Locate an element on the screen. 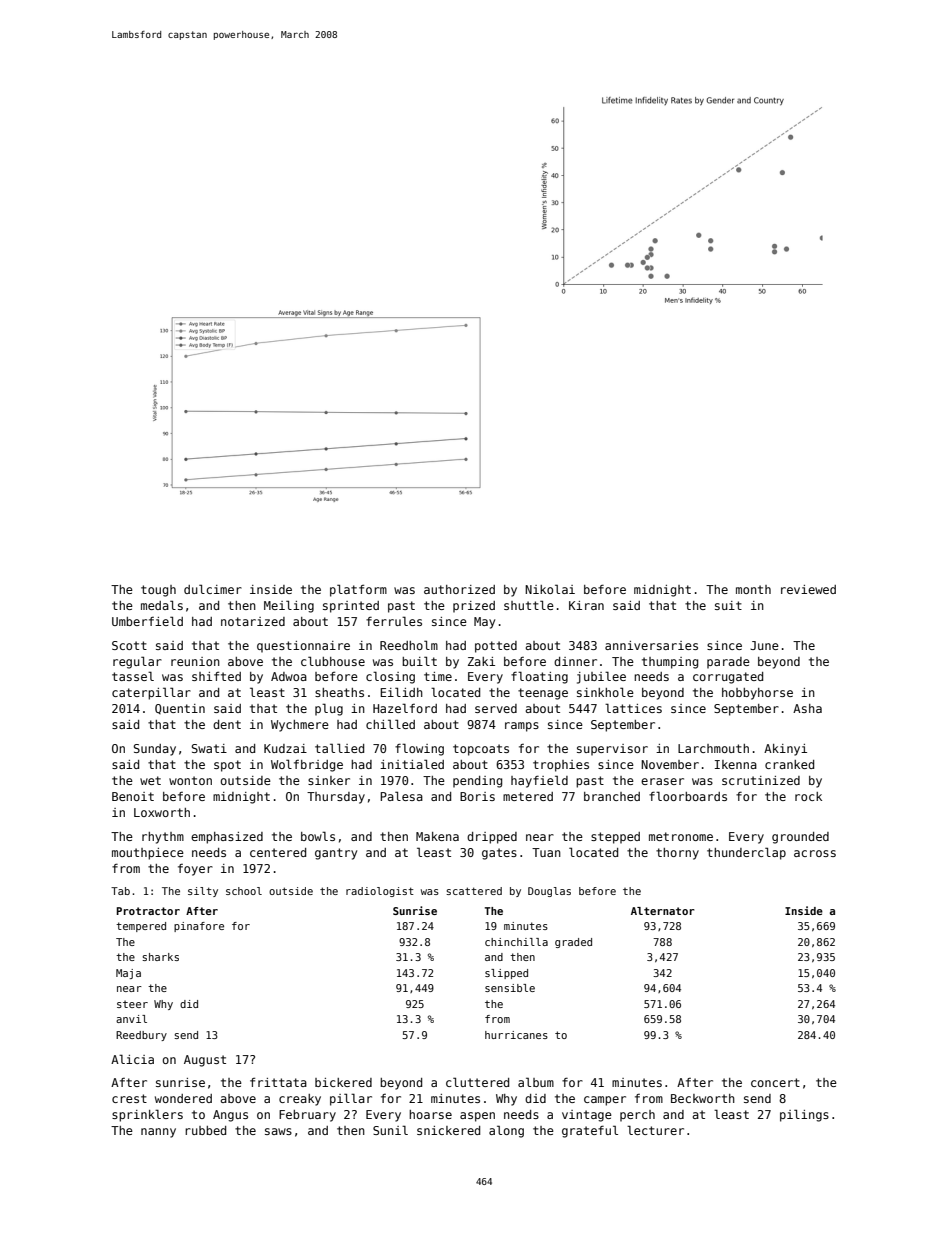 The height and width of the screenshot is (1233, 952). nanny is located at coordinates (158, 1133).
